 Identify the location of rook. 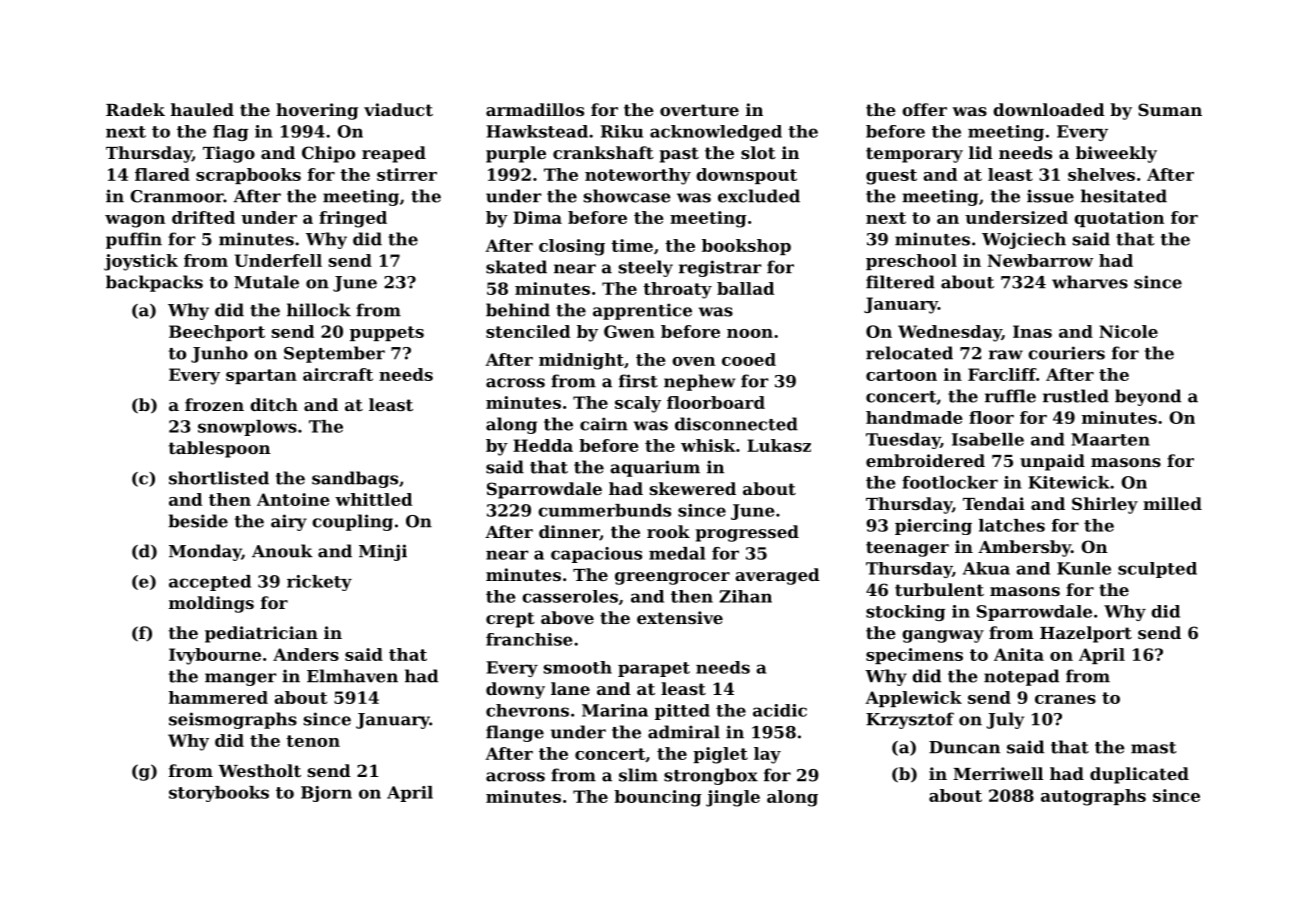
(668, 531).
